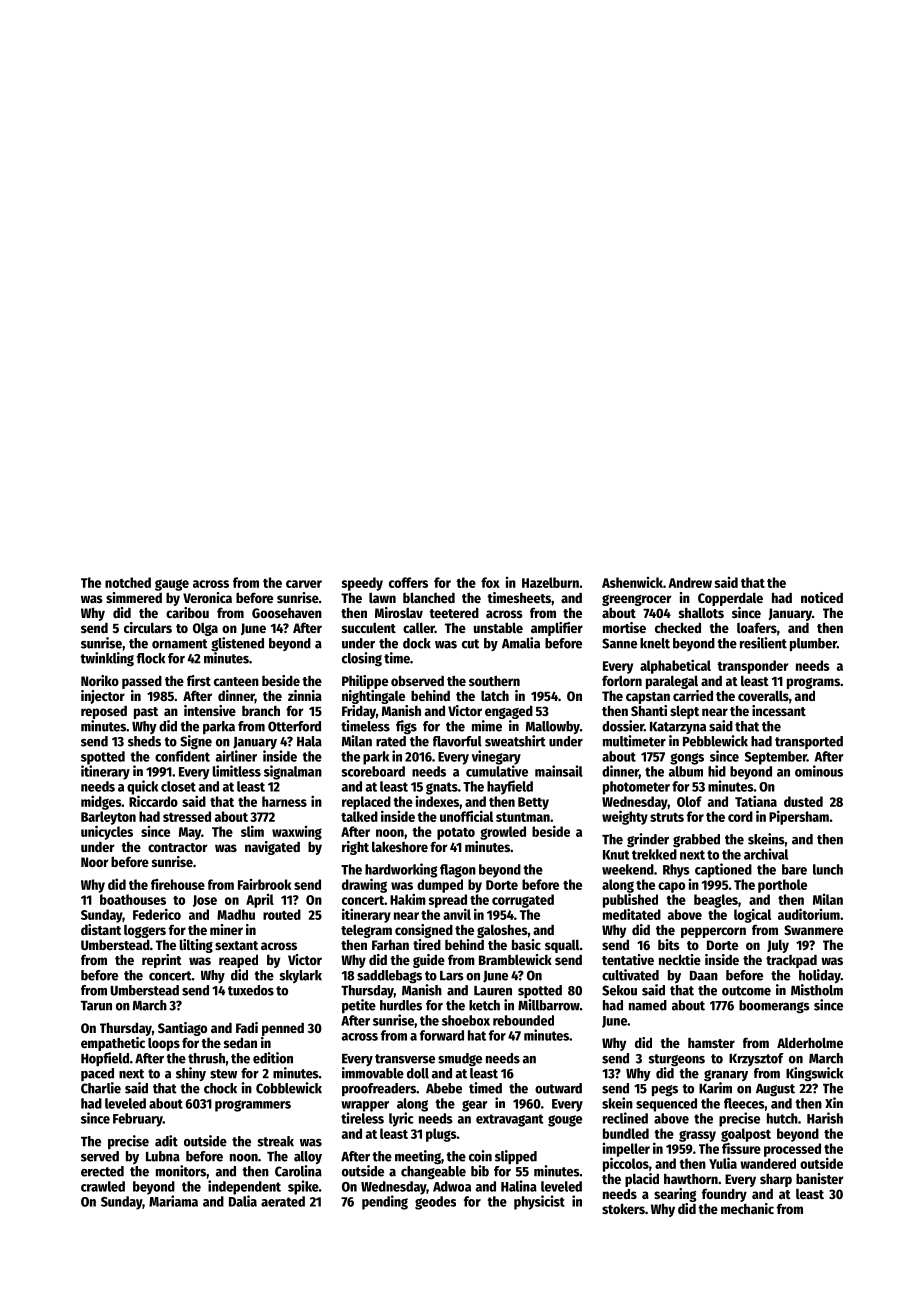 The image size is (924, 1308). What do you see at coordinates (138, 1120) in the page?
I see `February` at bounding box center [138, 1120].
